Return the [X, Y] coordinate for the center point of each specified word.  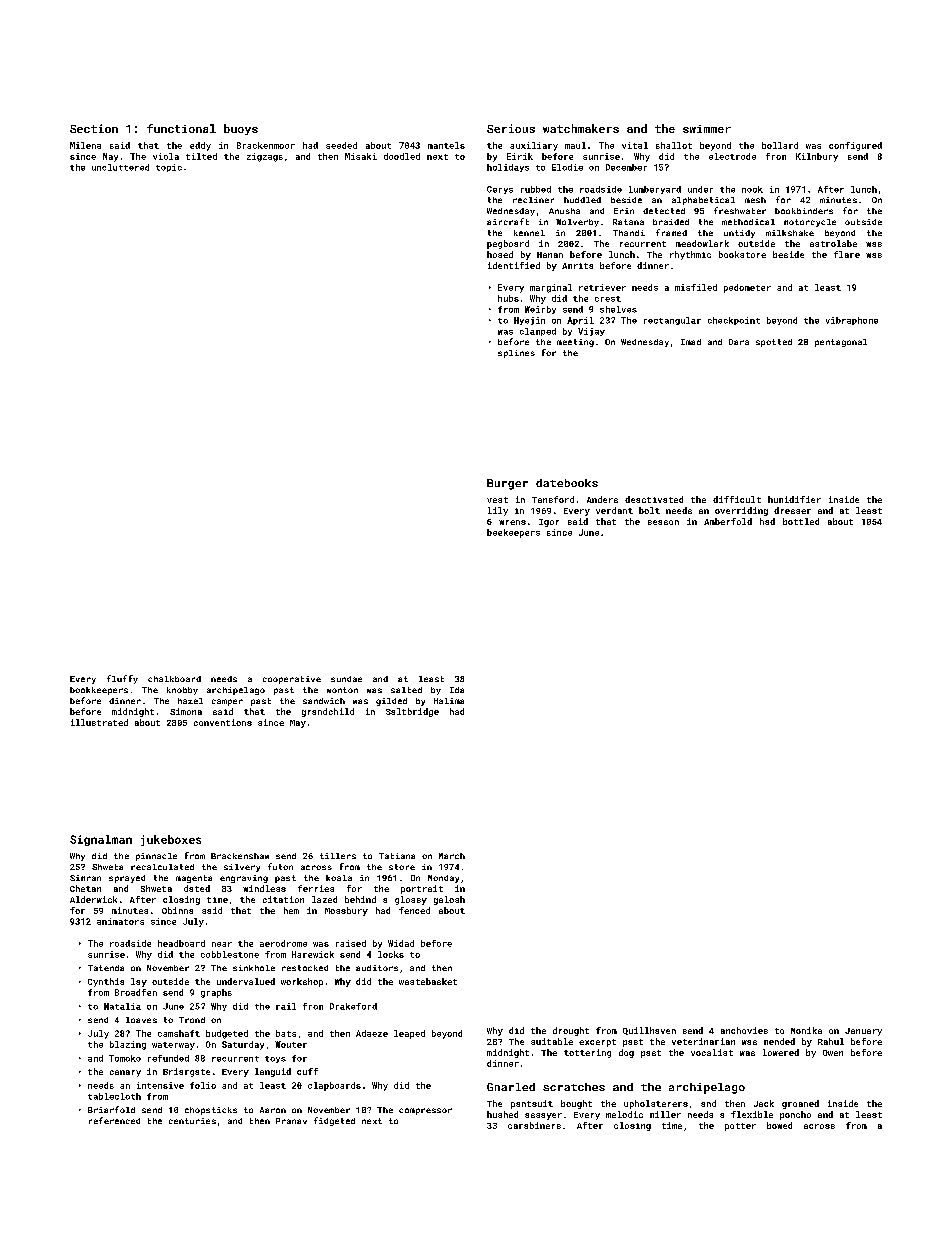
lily [498, 511]
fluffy [122, 679]
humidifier [794, 499]
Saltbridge [412, 712]
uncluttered [120, 167]
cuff [307, 1071]
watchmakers [581, 128]
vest [497, 500]
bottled [801, 521]
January [863, 1032]
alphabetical [703, 201]
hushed [502, 1114]
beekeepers [513, 533]
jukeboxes [171, 840]
